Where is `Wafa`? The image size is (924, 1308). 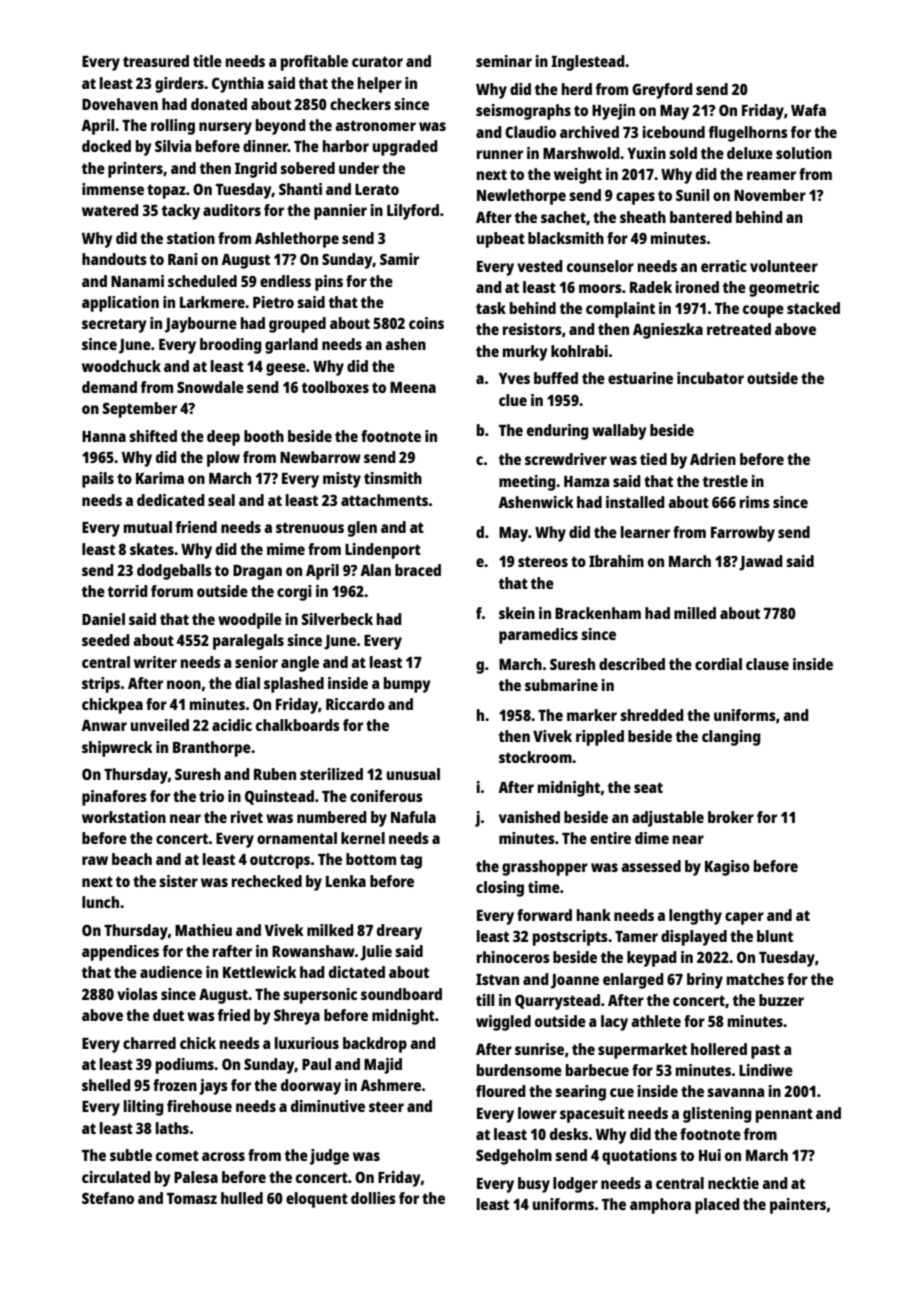
Wafa is located at coordinates (808, 110).
